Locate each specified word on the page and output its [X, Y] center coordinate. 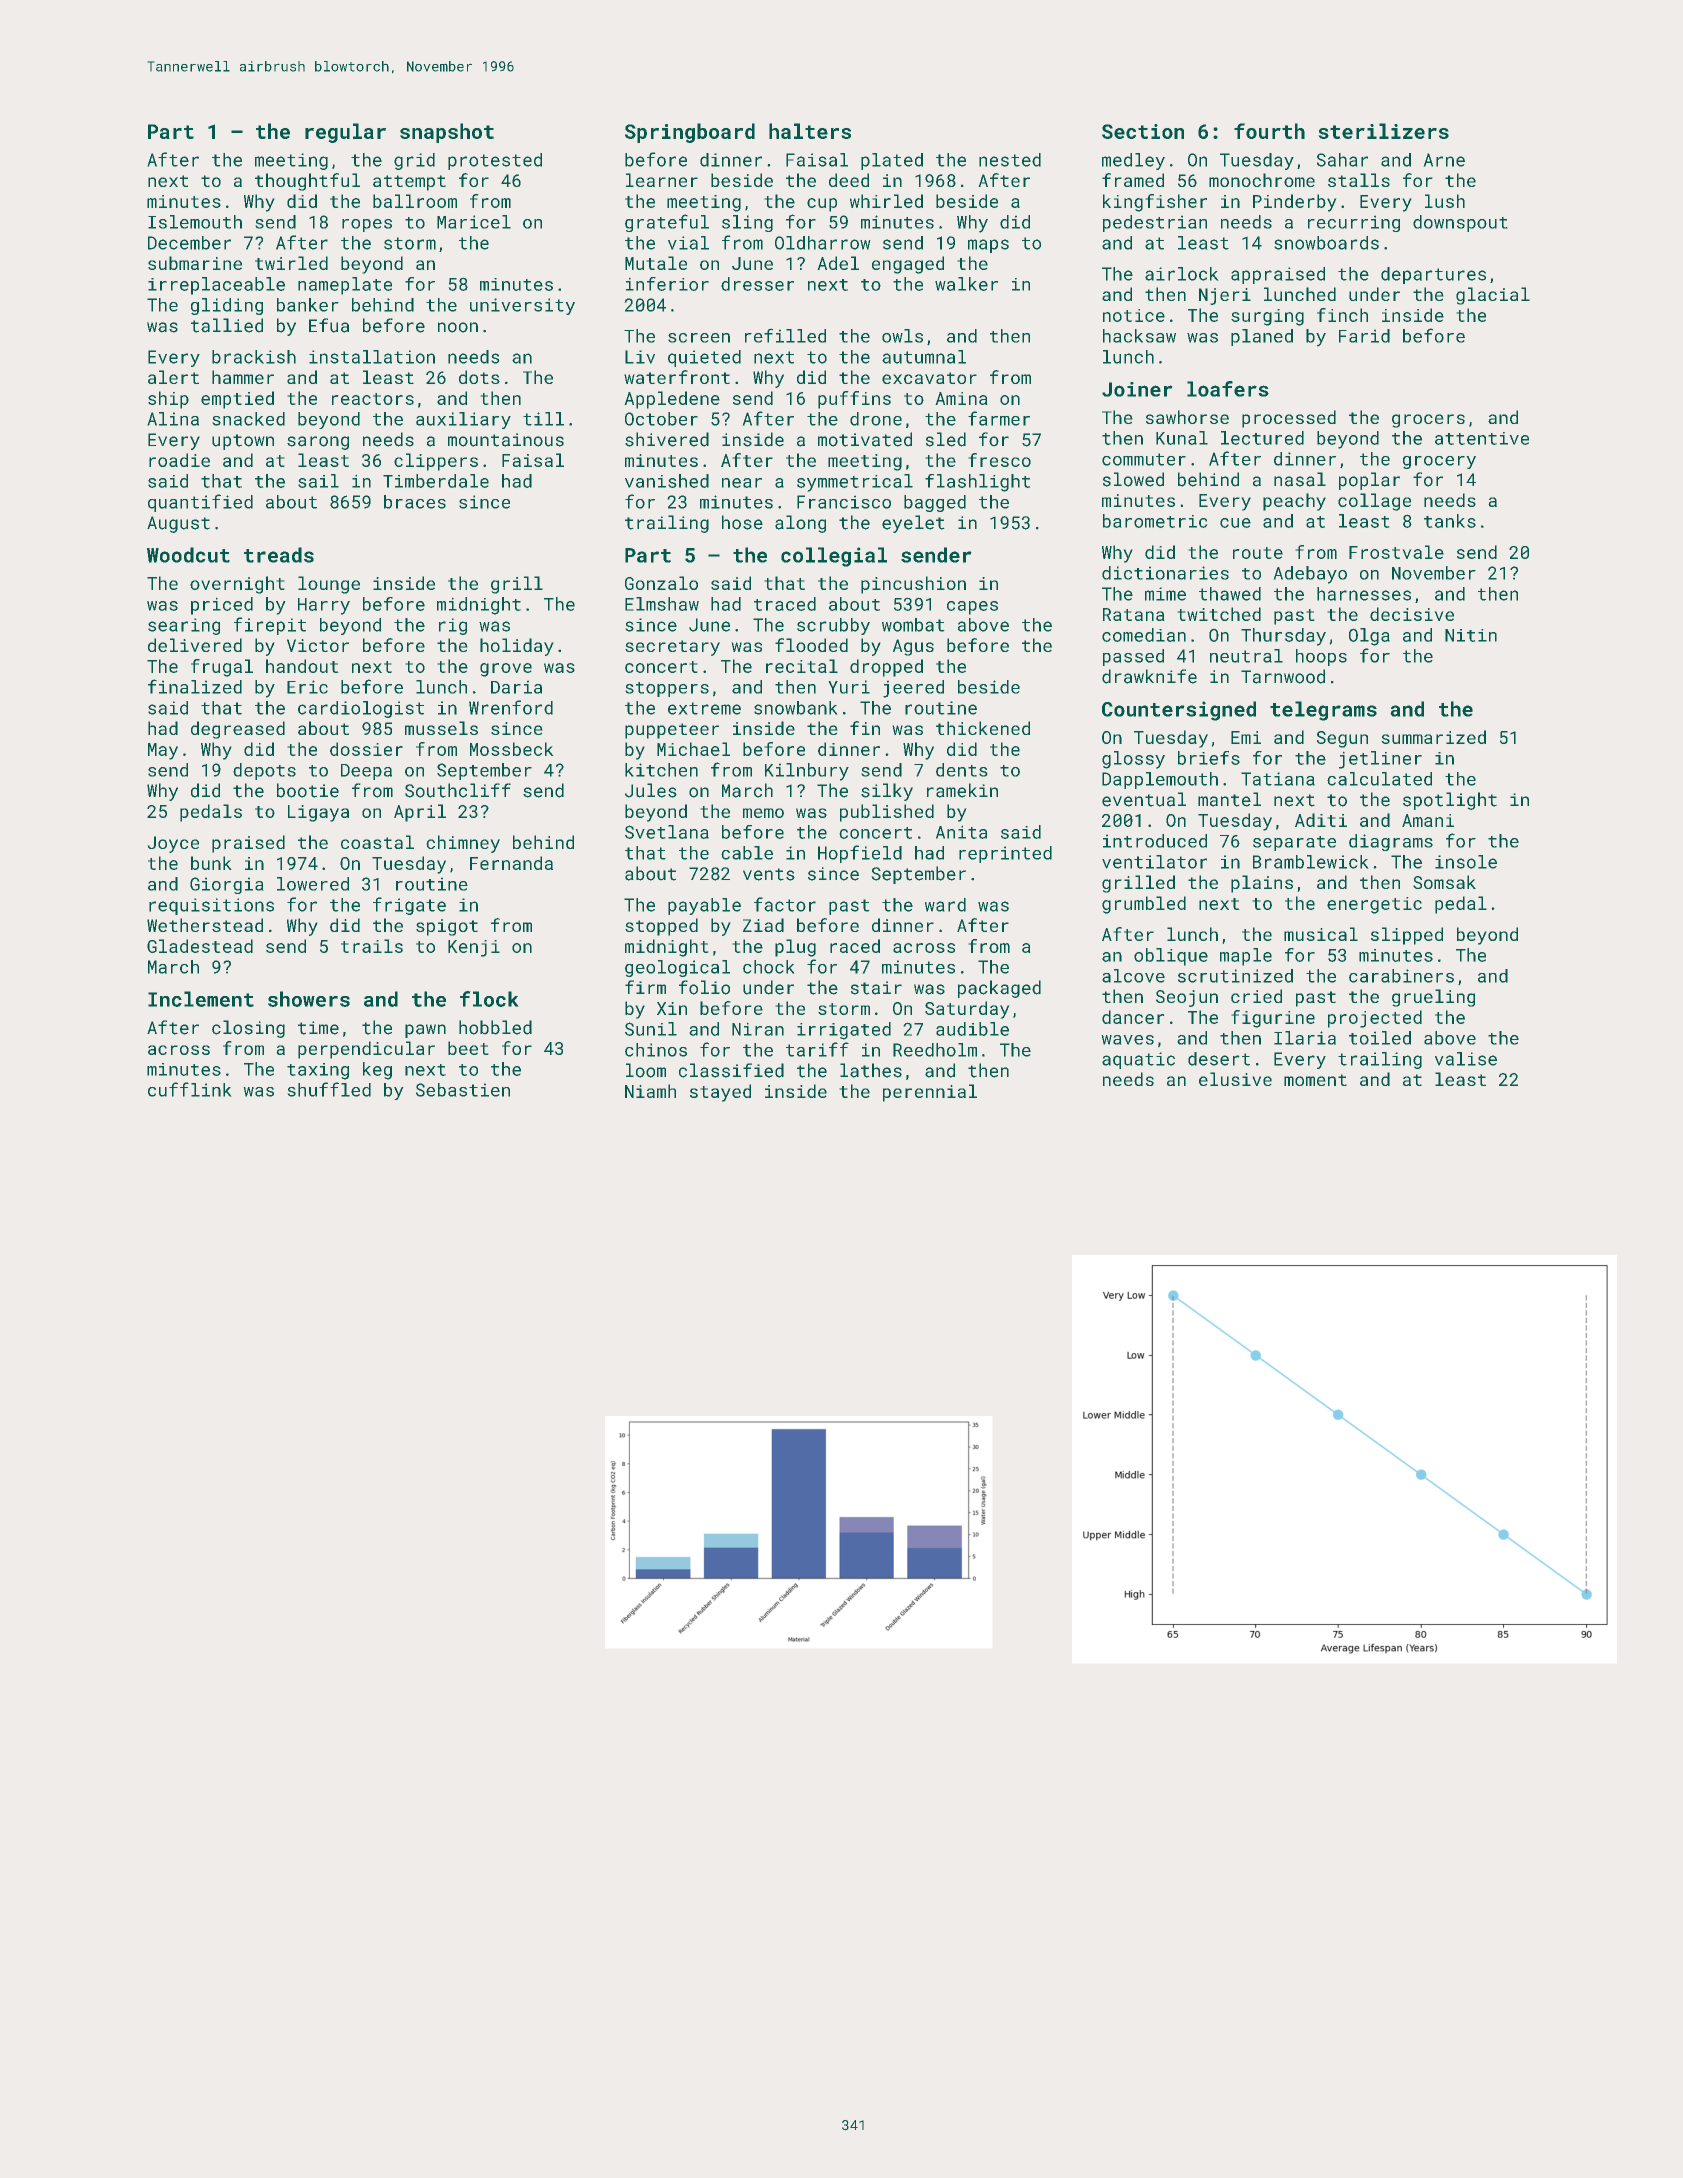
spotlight [1450, 801]
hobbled [495, 1027]
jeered [913, 689]
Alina [173, 419]
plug [795, 948]
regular [345, 133]
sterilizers [1383, 131]
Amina [961, 398]
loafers [1228, 389]
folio [704, 987]
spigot [447, 927]
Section [1143, 131]
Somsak [1444, 882]
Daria [516, 687]
